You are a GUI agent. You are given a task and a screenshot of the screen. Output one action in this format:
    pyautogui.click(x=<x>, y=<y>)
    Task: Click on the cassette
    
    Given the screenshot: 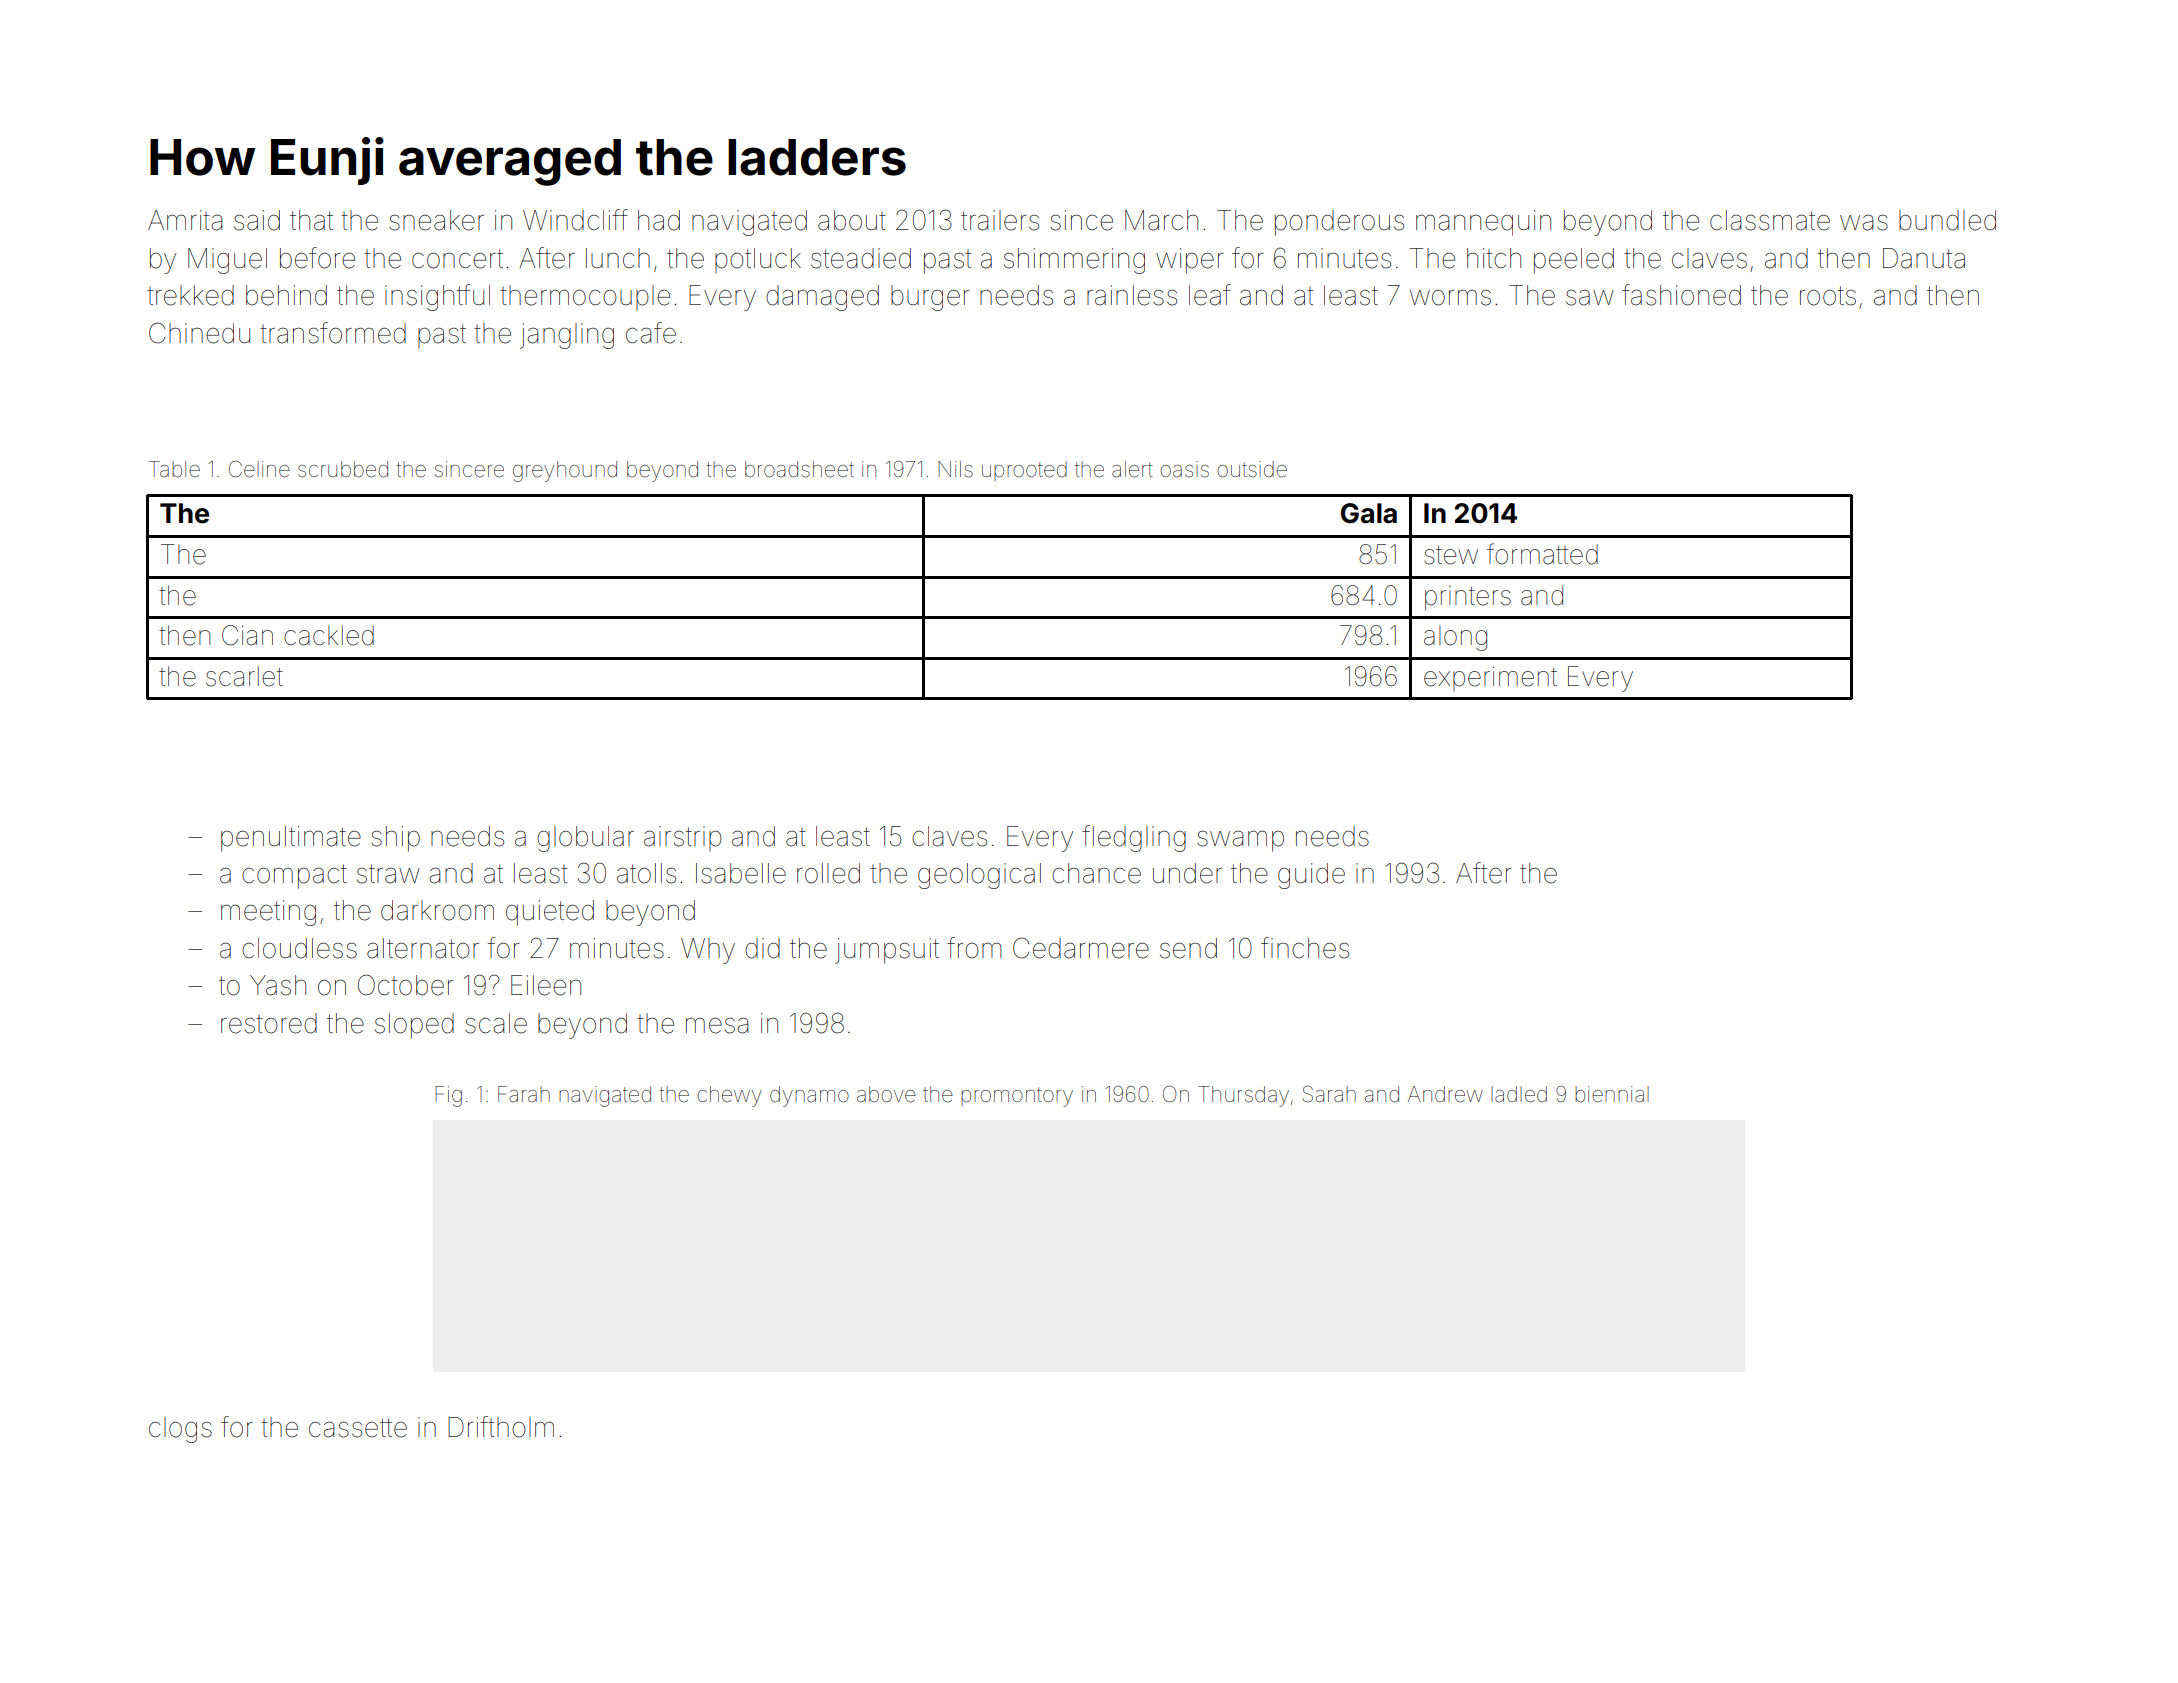 What is the action you would take?
    pyautogui.click(x=358, y=1428)
